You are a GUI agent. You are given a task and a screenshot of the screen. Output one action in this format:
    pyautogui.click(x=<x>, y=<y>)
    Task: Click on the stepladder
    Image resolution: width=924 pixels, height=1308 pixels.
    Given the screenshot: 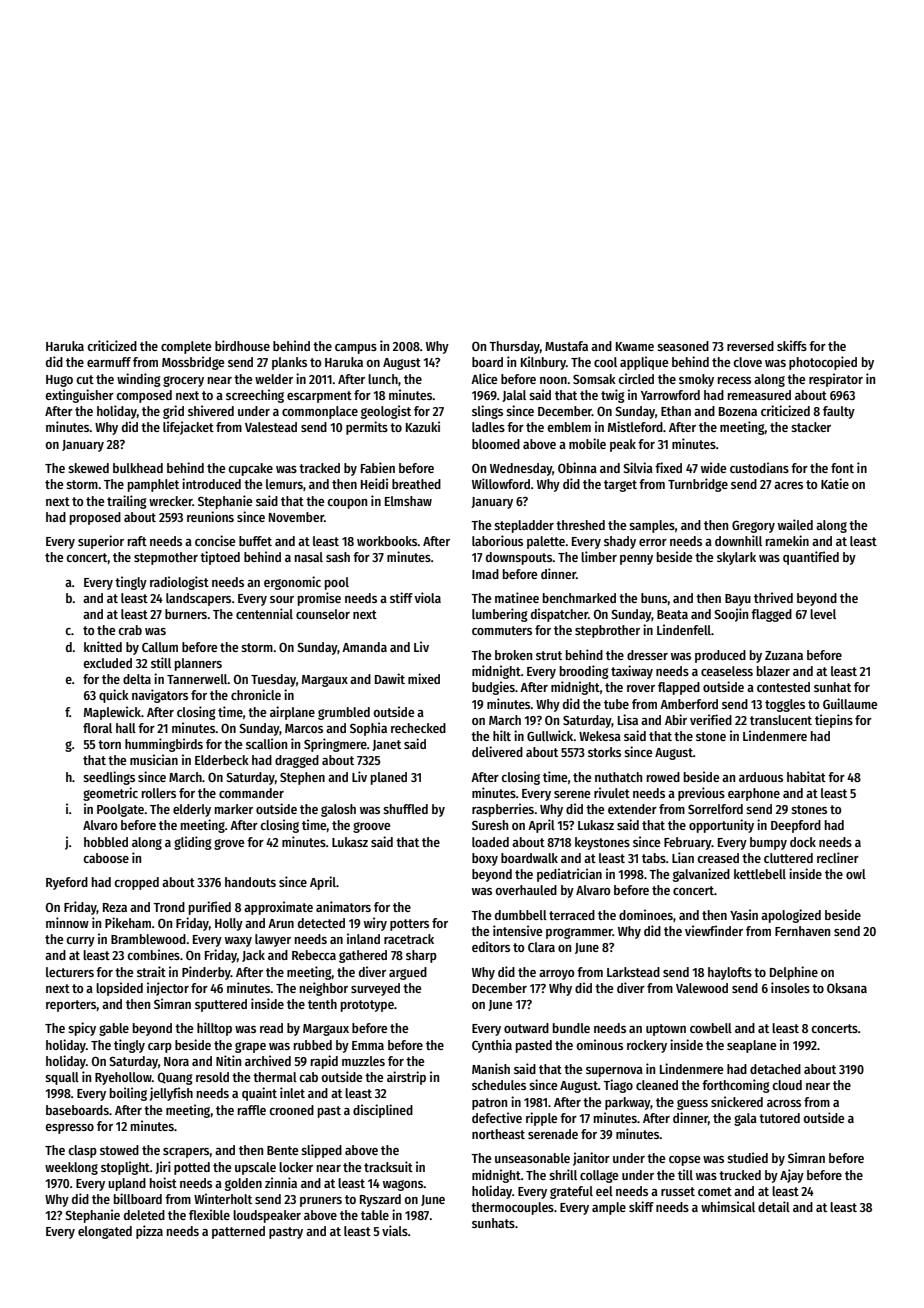 What is the action you would take?
    pyautogui.click(x=524, y=526)
